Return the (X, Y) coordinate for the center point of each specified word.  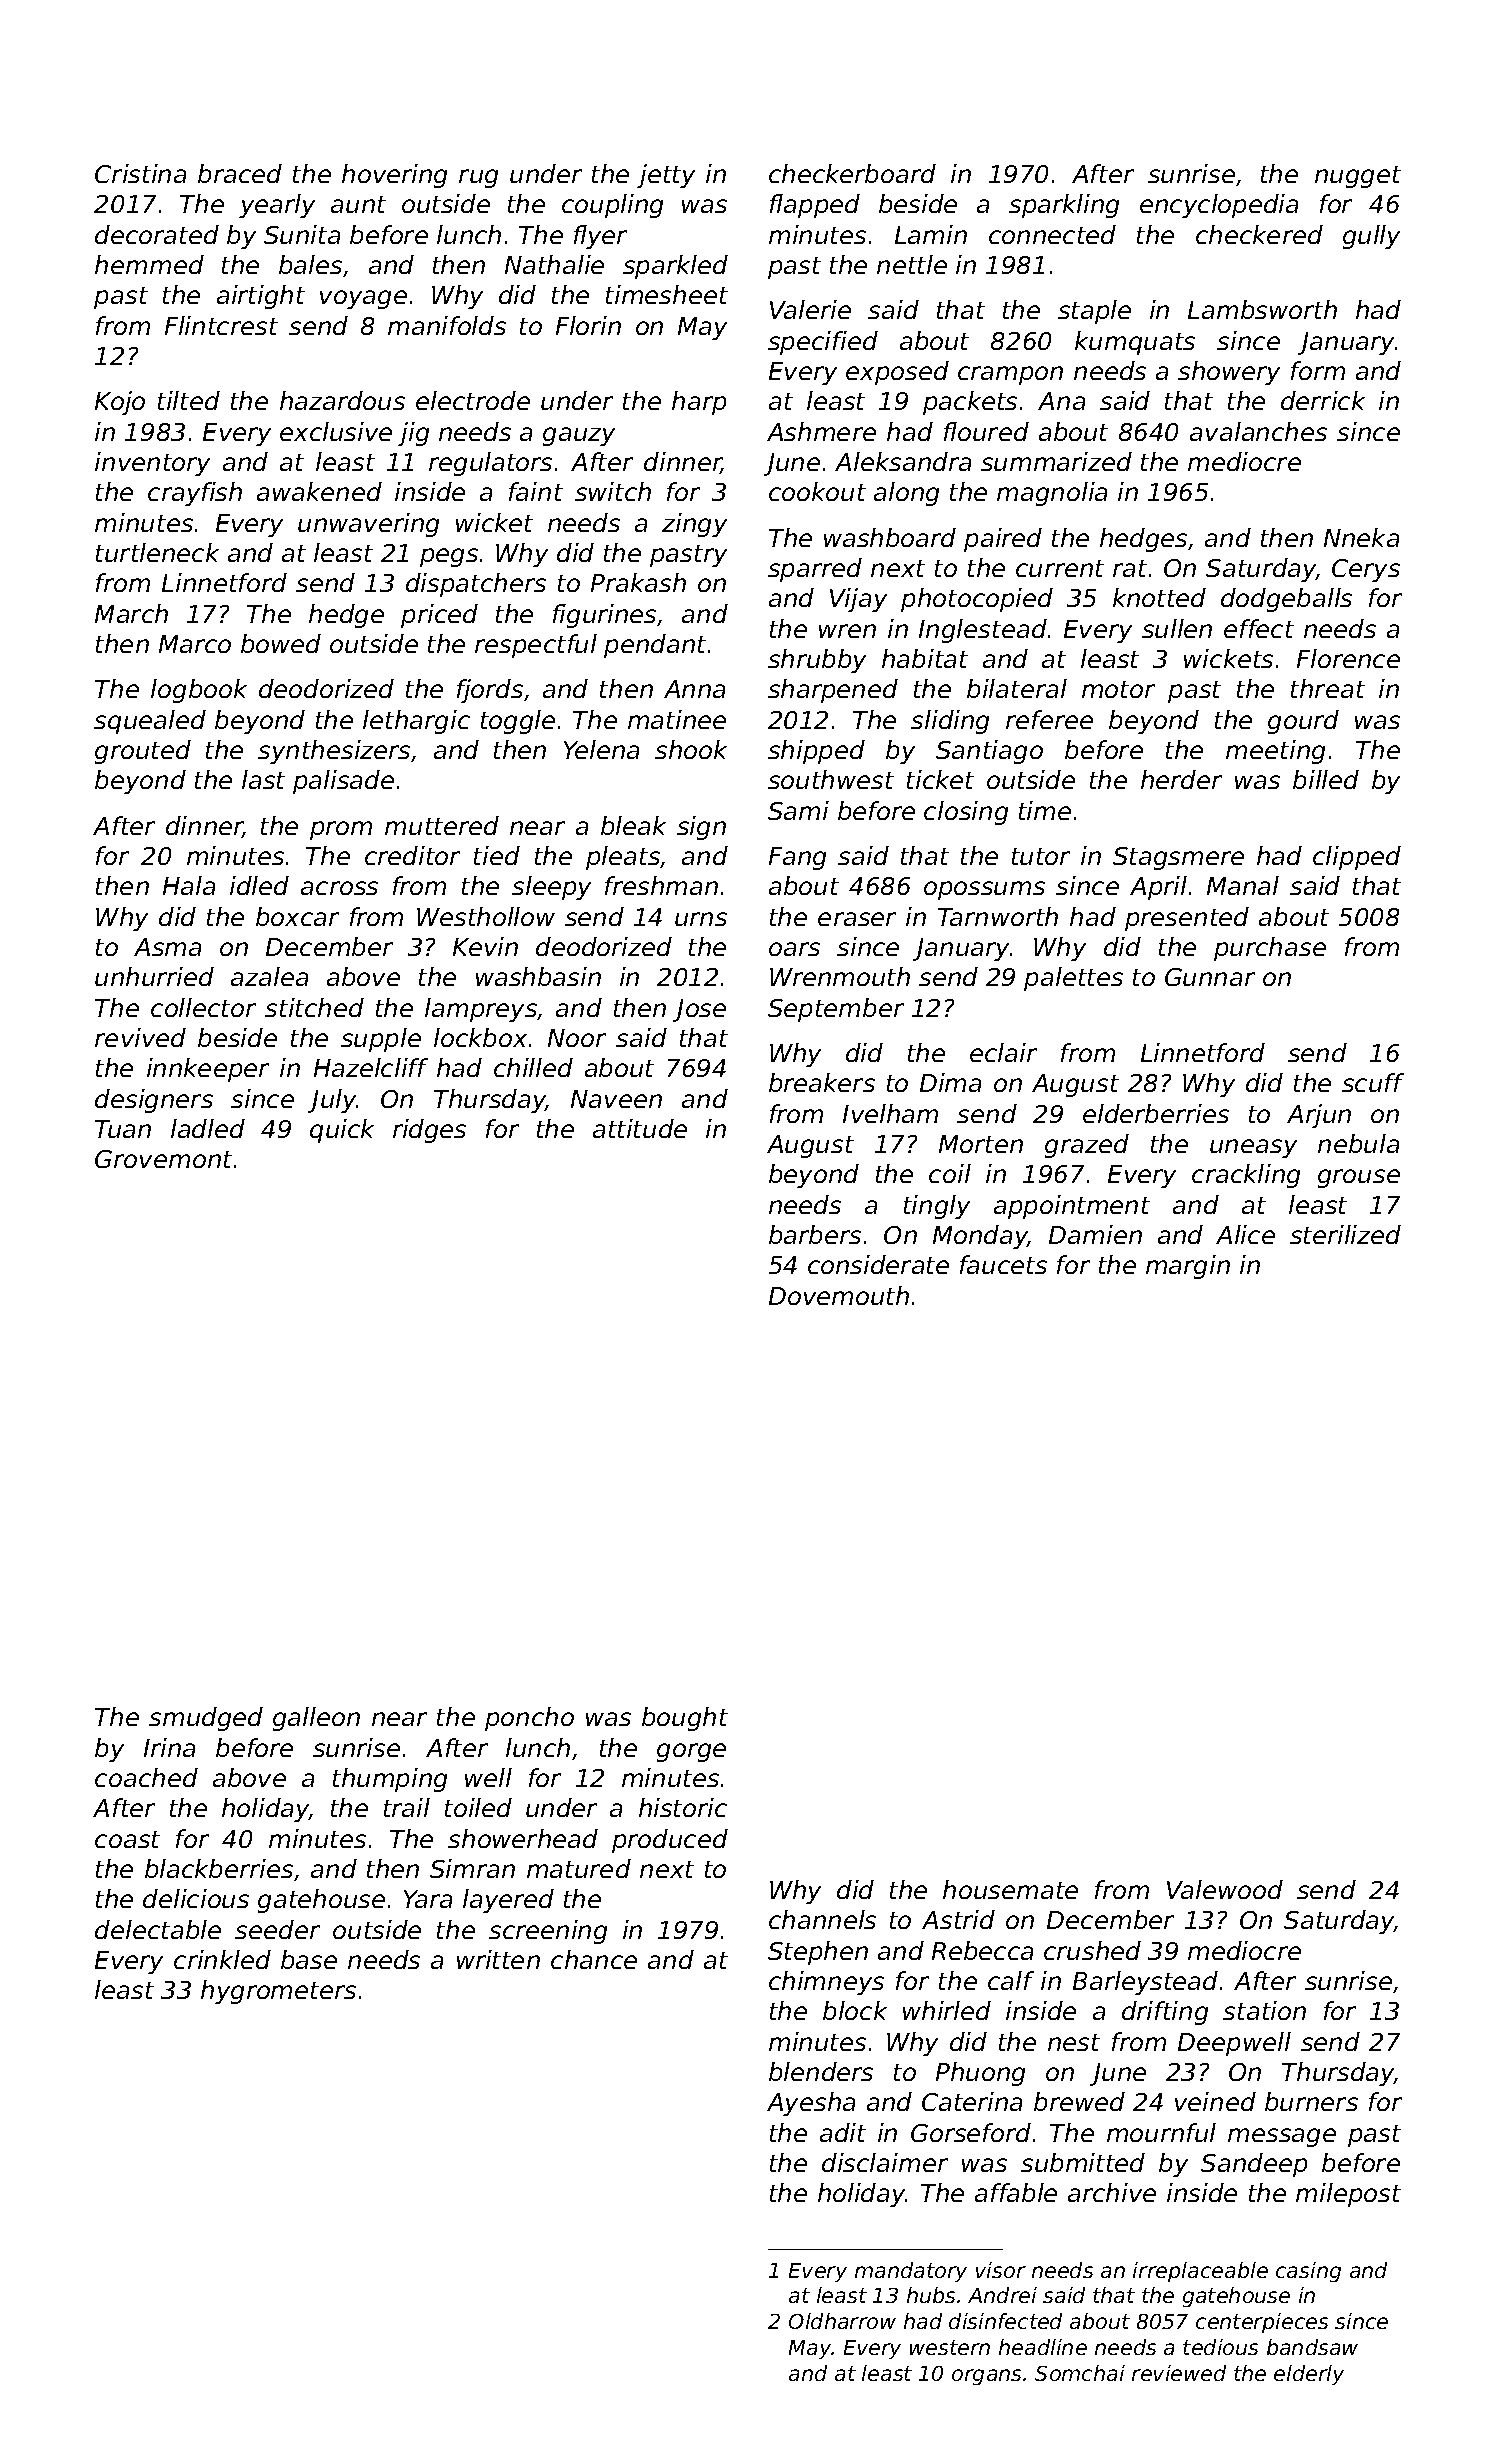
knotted (1159, 597)
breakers (822, 1082)
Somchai (1080, 2373)
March (131, 613)
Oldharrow (842, 2321)
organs (986, 2377)
